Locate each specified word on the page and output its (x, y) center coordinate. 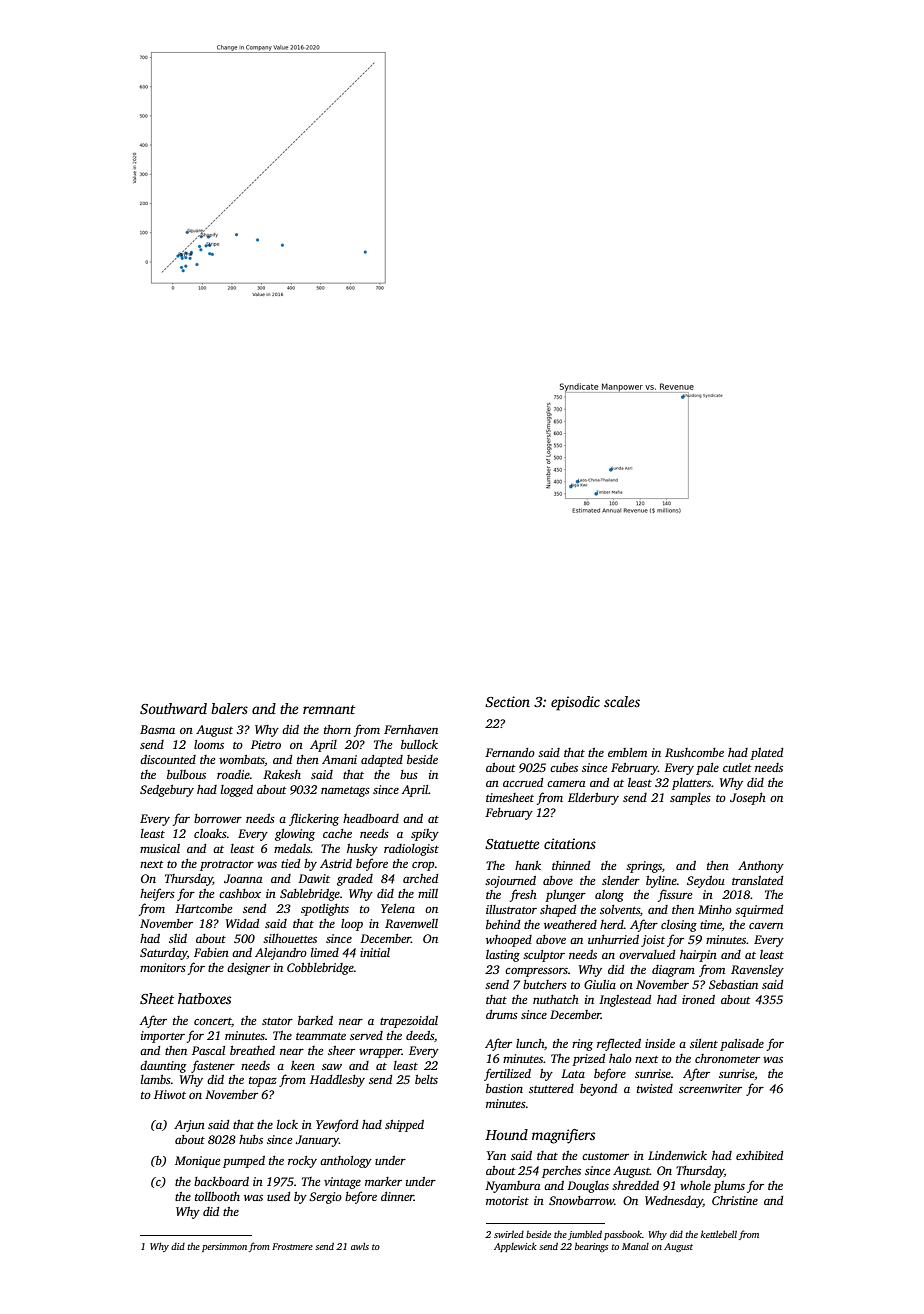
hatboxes (204, 998)
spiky (425, 835)
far (181, 819)
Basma (157, 729)
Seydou (706, 882)
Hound (506, 1134)
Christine (735, 1200)
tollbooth (217, 1196)
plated (766, 754)
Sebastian (733, 984)
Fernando (510, 752)
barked (315, 1020)
